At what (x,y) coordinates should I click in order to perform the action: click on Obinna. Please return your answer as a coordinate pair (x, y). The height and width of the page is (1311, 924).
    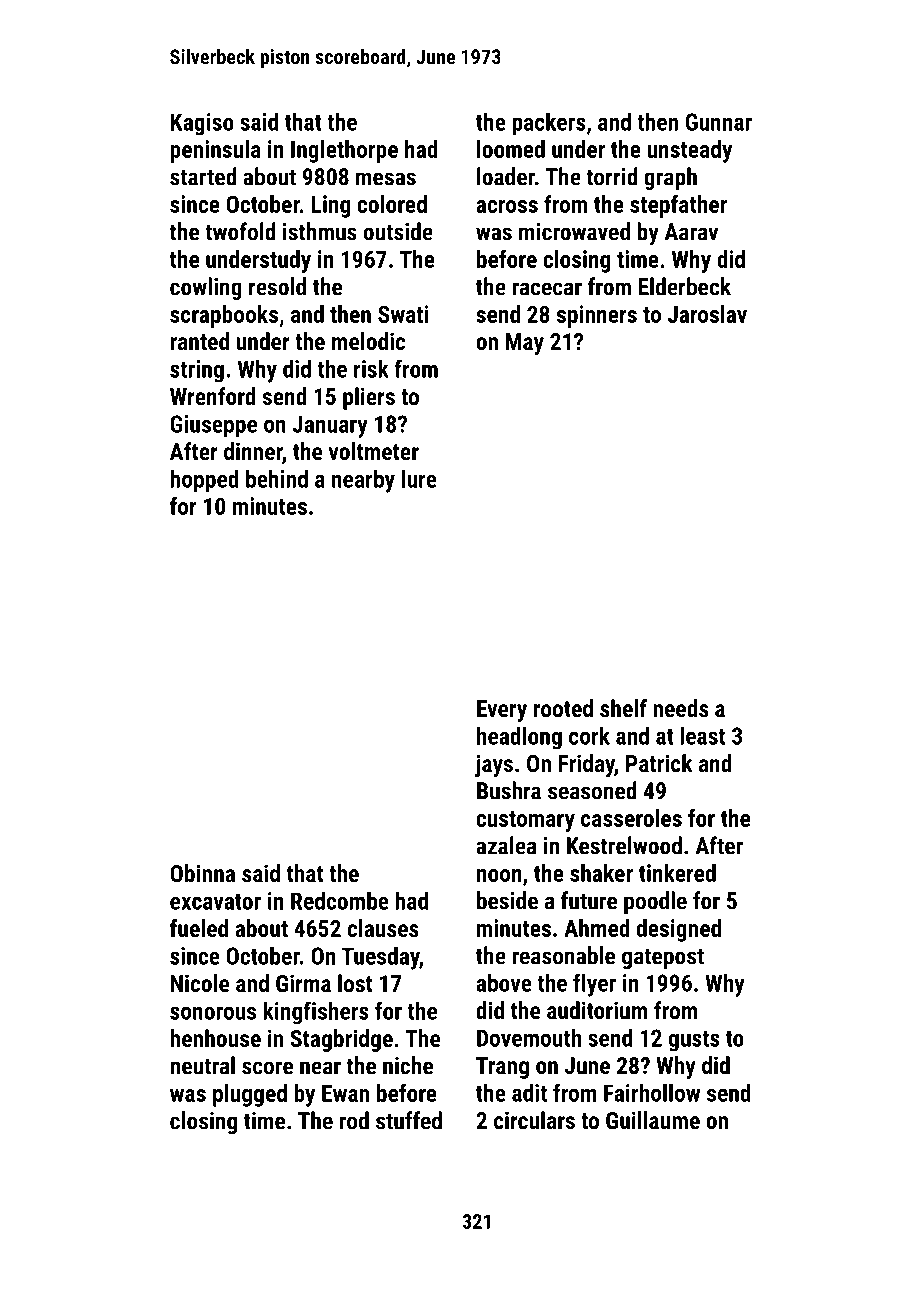
    Looking at the image, I should click on (202, 873).
